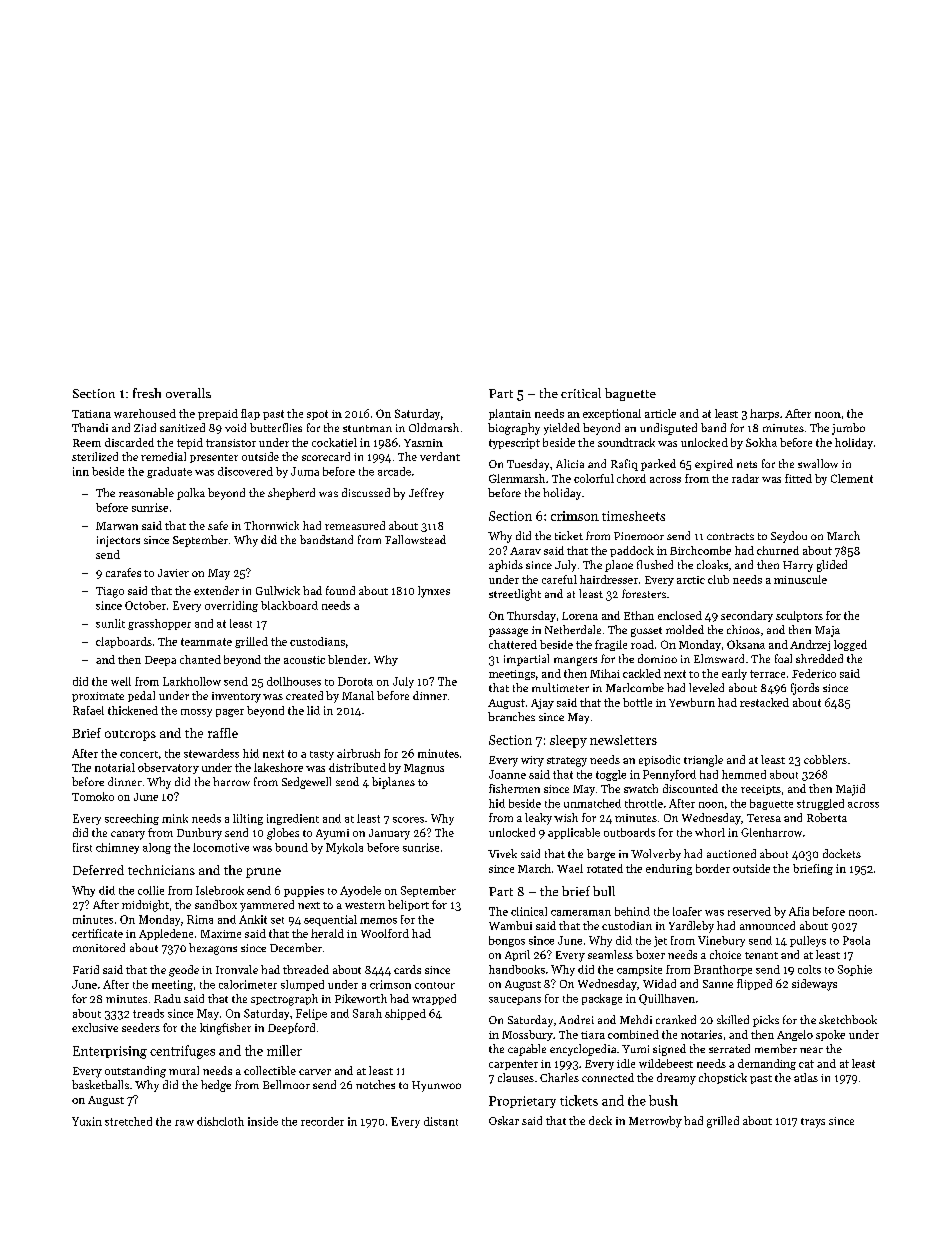 This document has height=1233, width=952. I want to click on trays, so click(813, 1123).
